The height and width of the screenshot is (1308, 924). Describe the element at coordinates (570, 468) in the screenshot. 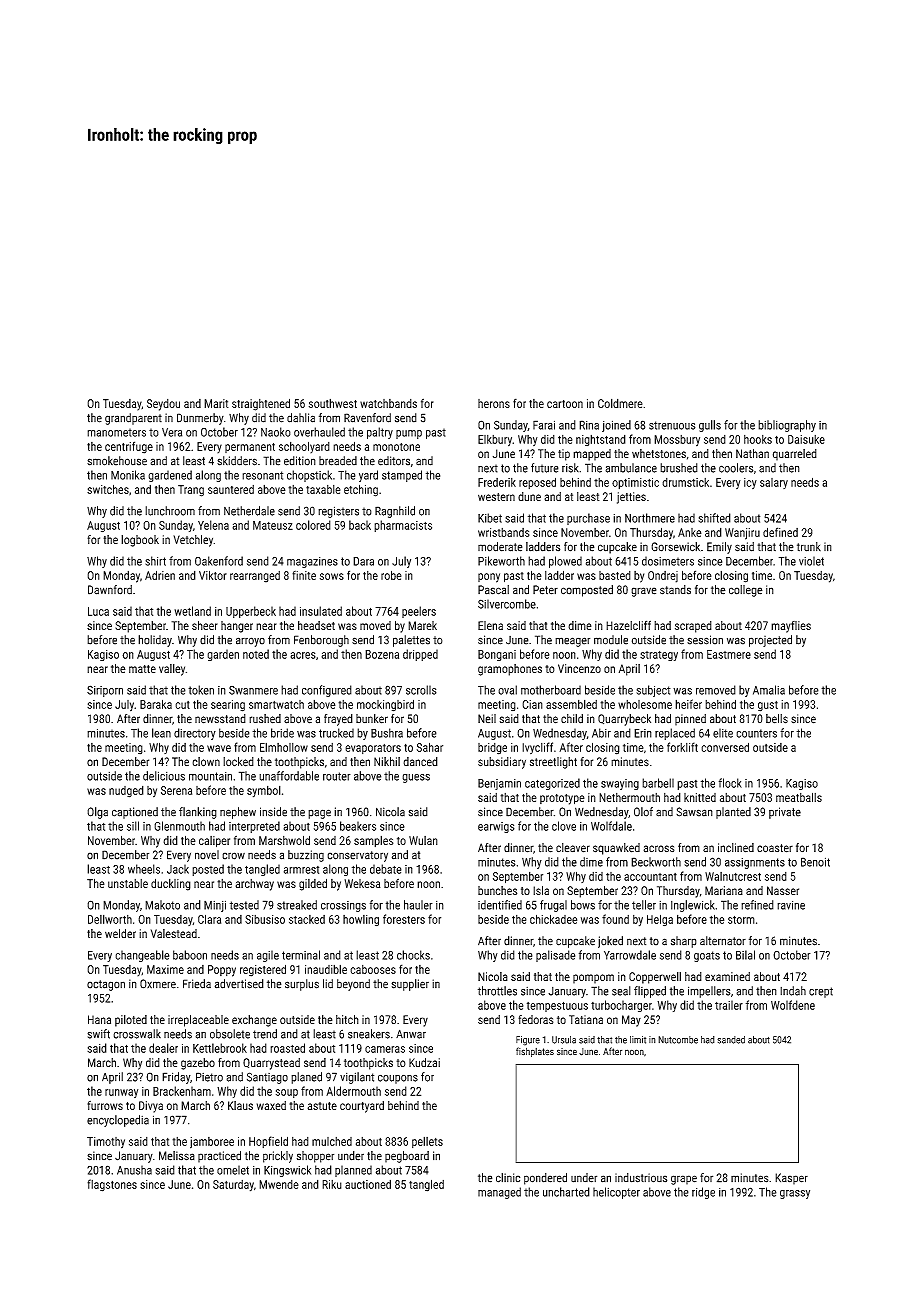

I see `risk` at that location.
